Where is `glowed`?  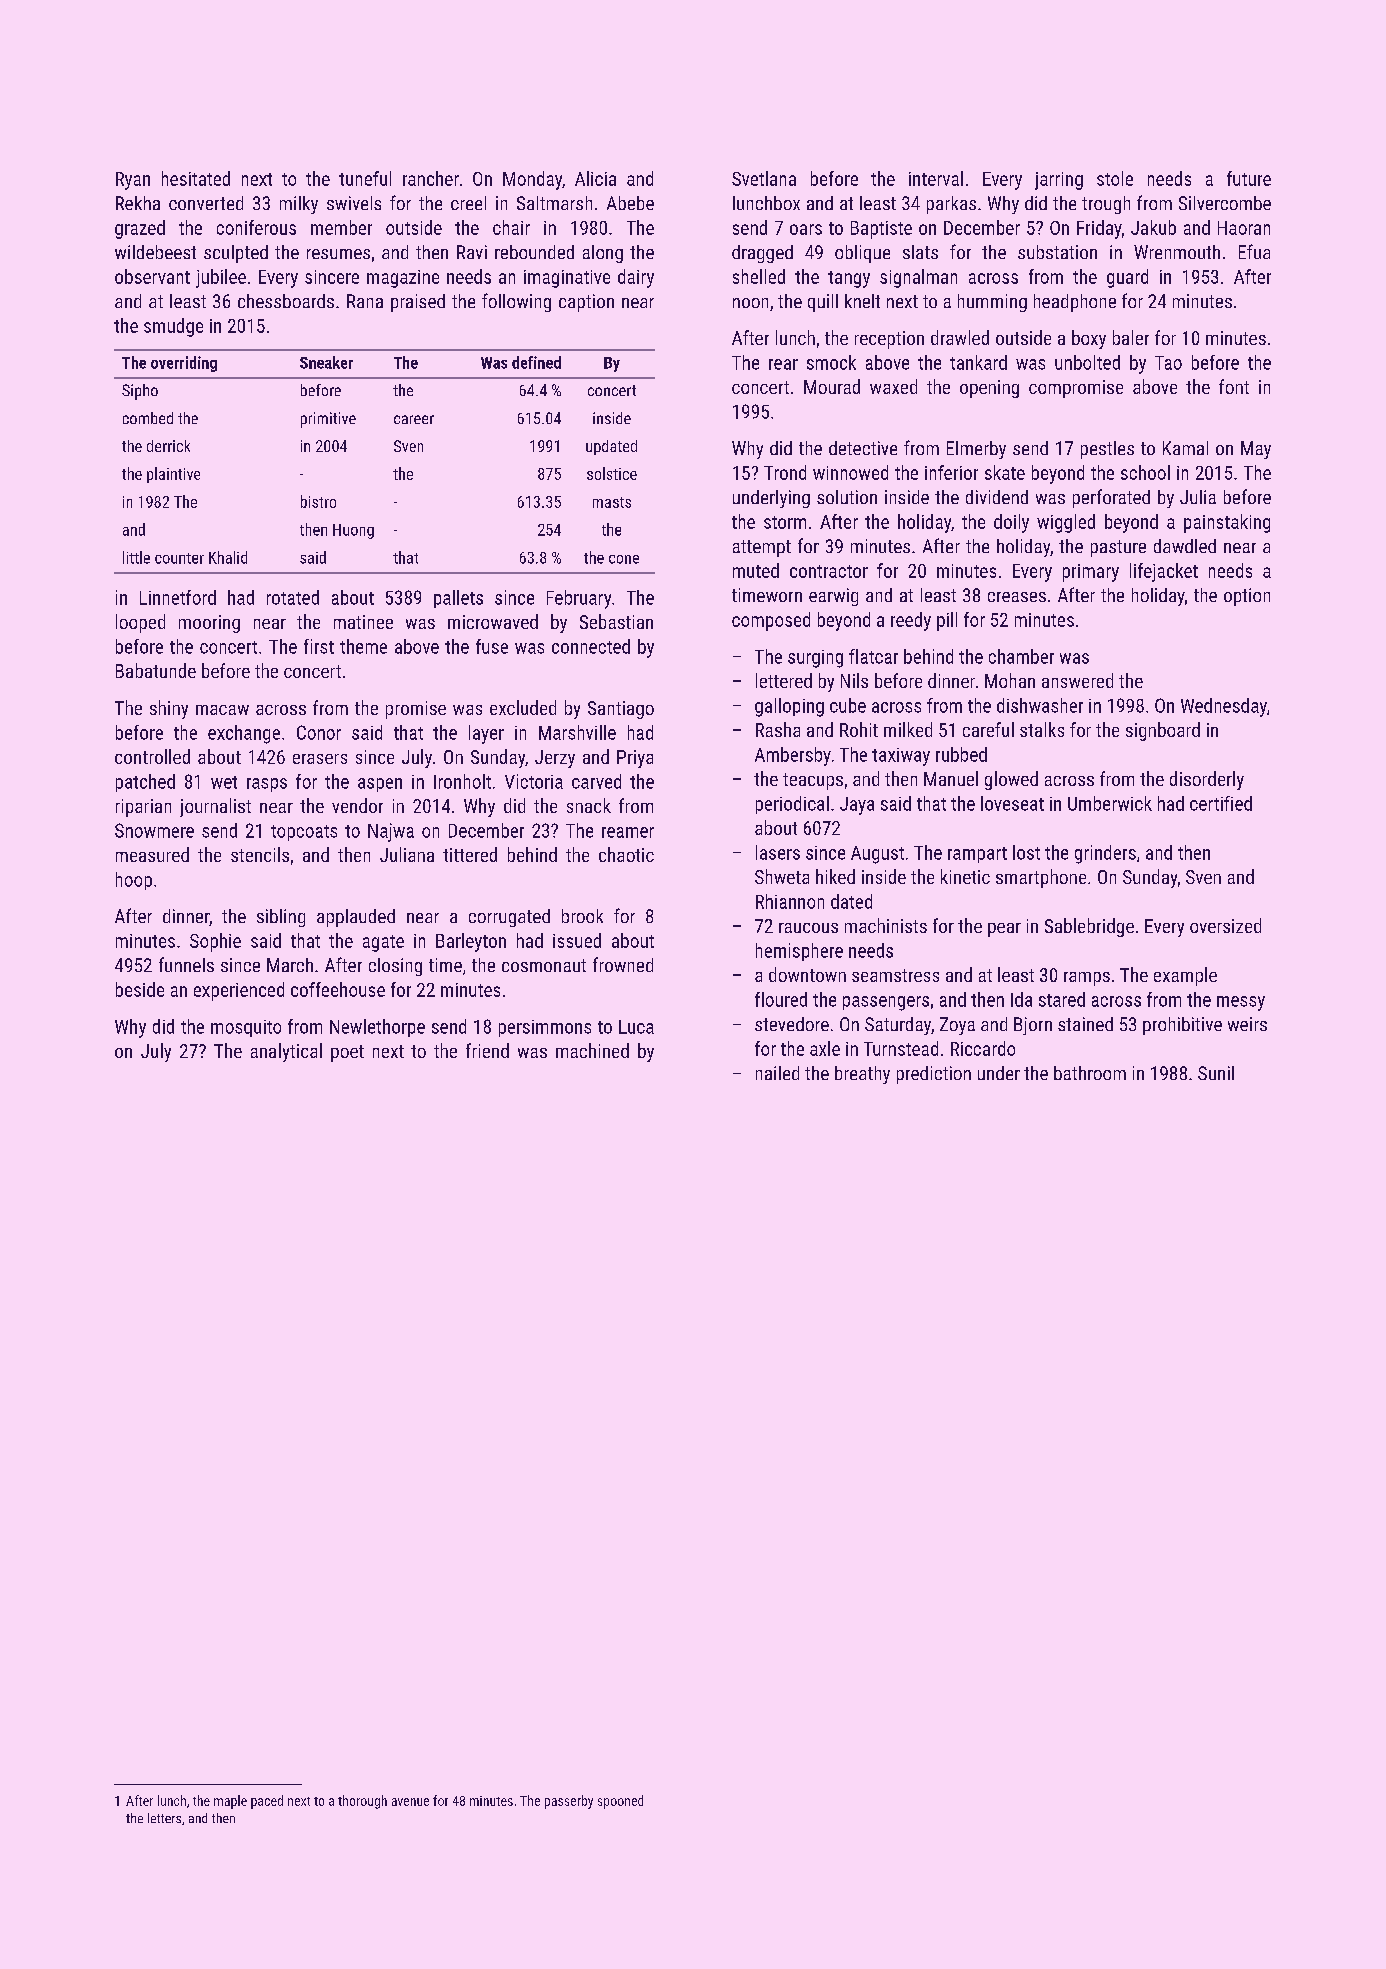
glowed is located at coordinates (1011, 780).
